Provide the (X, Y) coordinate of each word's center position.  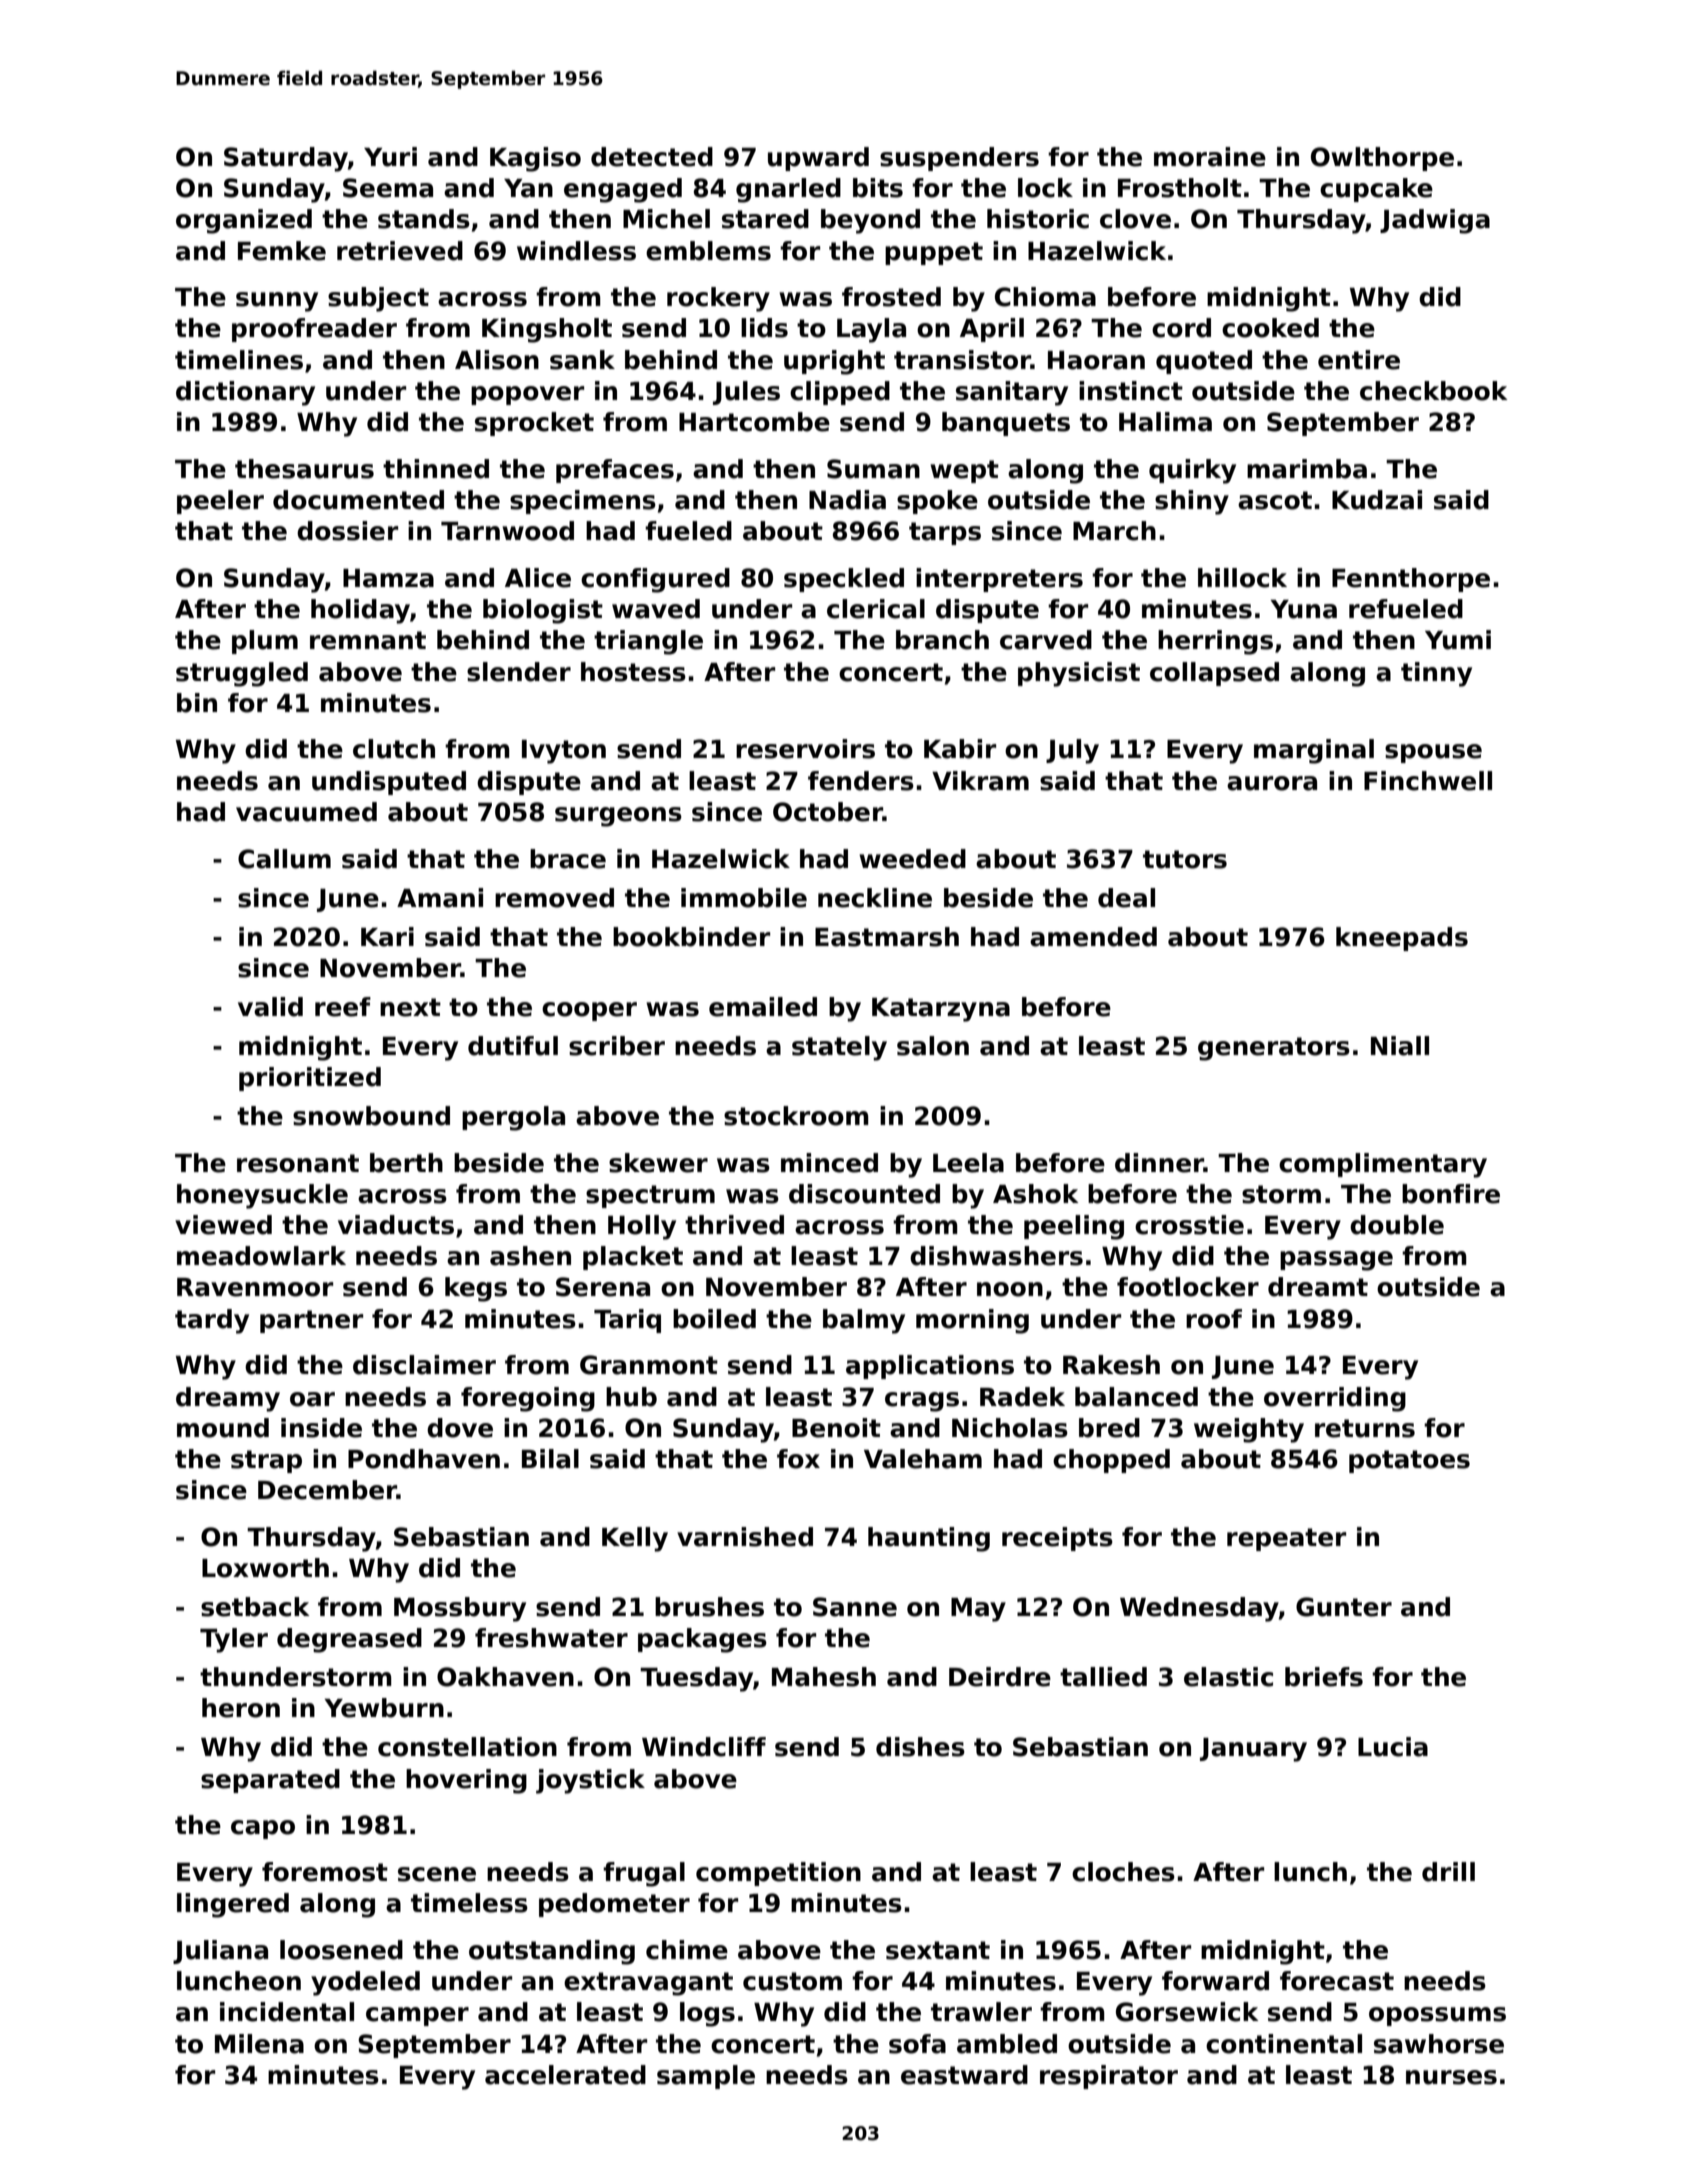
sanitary (1012, 393)
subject (378, 299)
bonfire (1451, 1194)
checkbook (1434, 391)
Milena (259, 2044)
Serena (603, 1287)
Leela (968, 1163)
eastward (964, 2075)
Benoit (836, 1428)
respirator (1109, 2077)
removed (554, 898)
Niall (1400, 1046)
